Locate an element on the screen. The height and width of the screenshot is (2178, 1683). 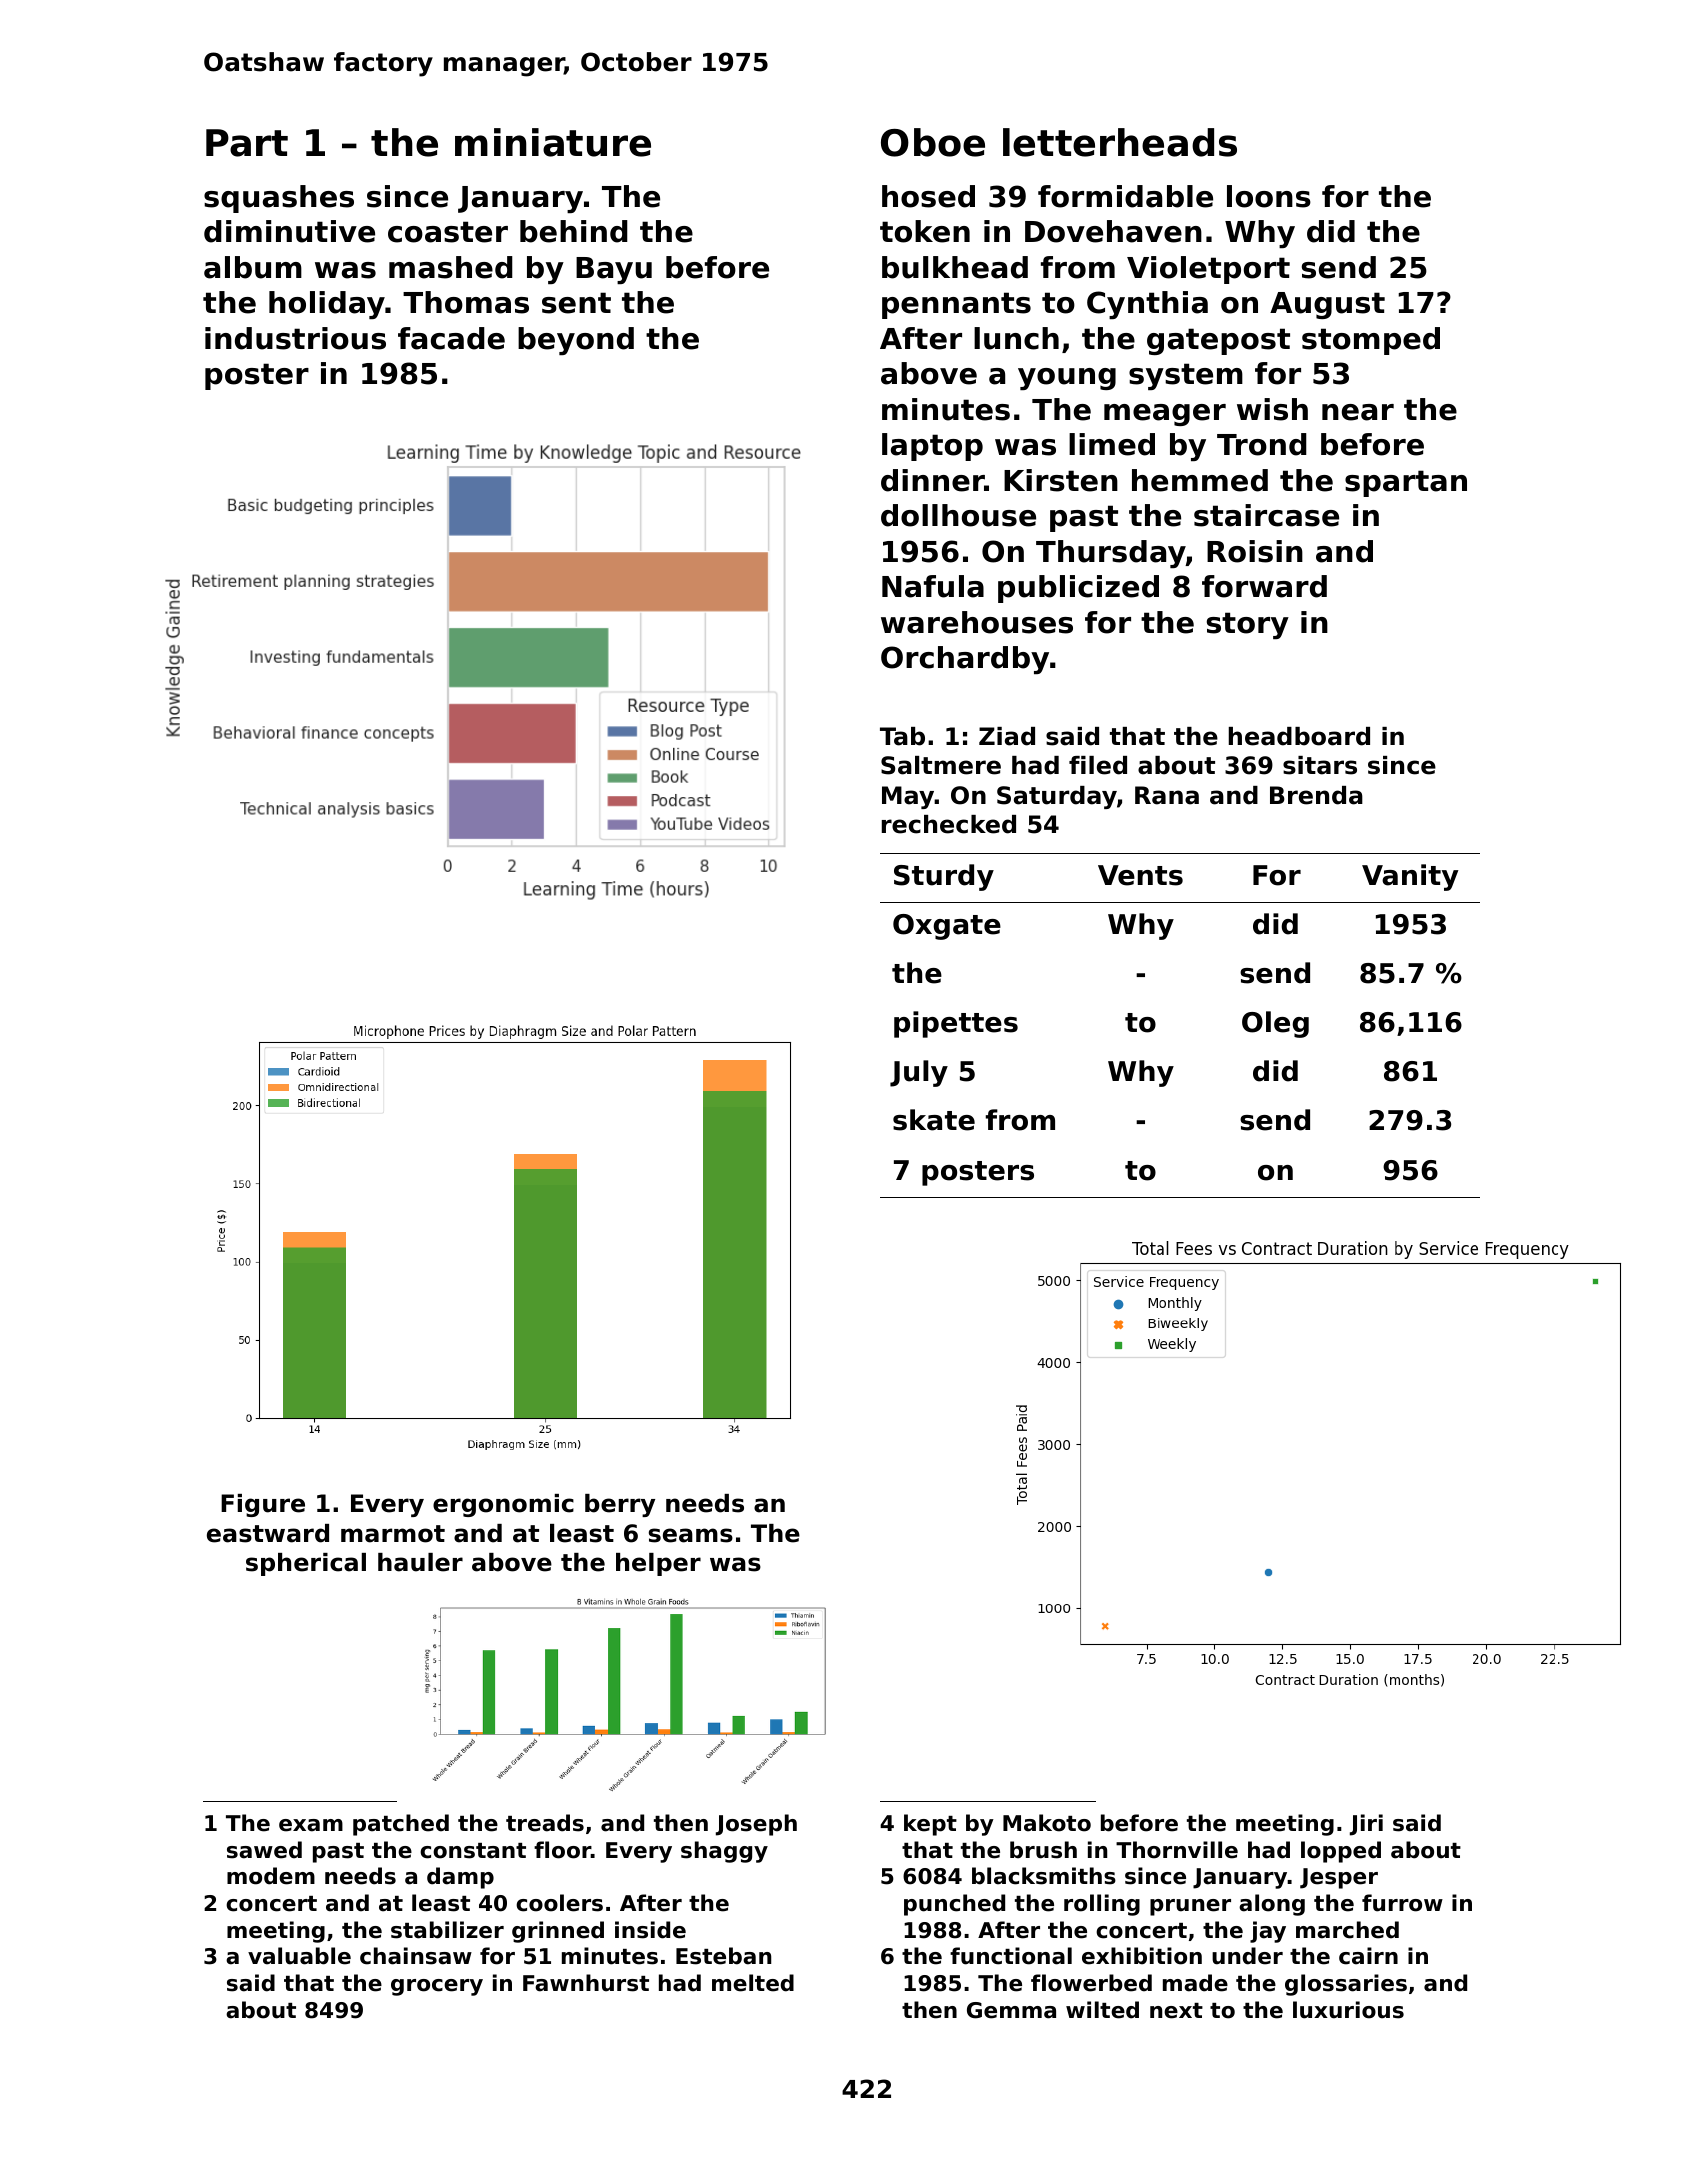
seams is located at coordinates (691, 1535).
